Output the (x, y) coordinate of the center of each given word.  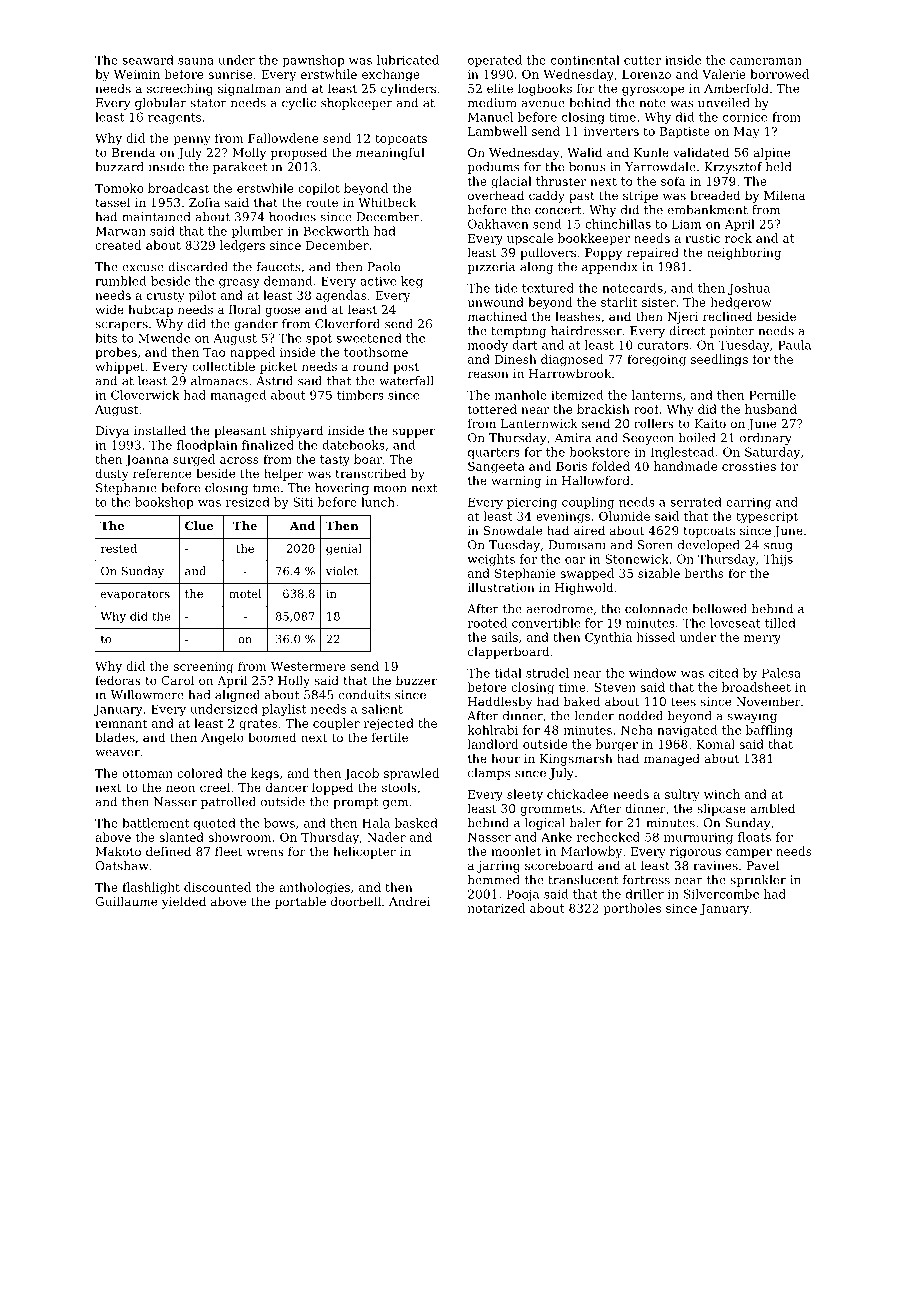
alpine (772, 153)
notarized (496, 908)
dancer (287, 787)
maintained (156, 217)
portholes (632, 909)
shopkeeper (356, 104)
